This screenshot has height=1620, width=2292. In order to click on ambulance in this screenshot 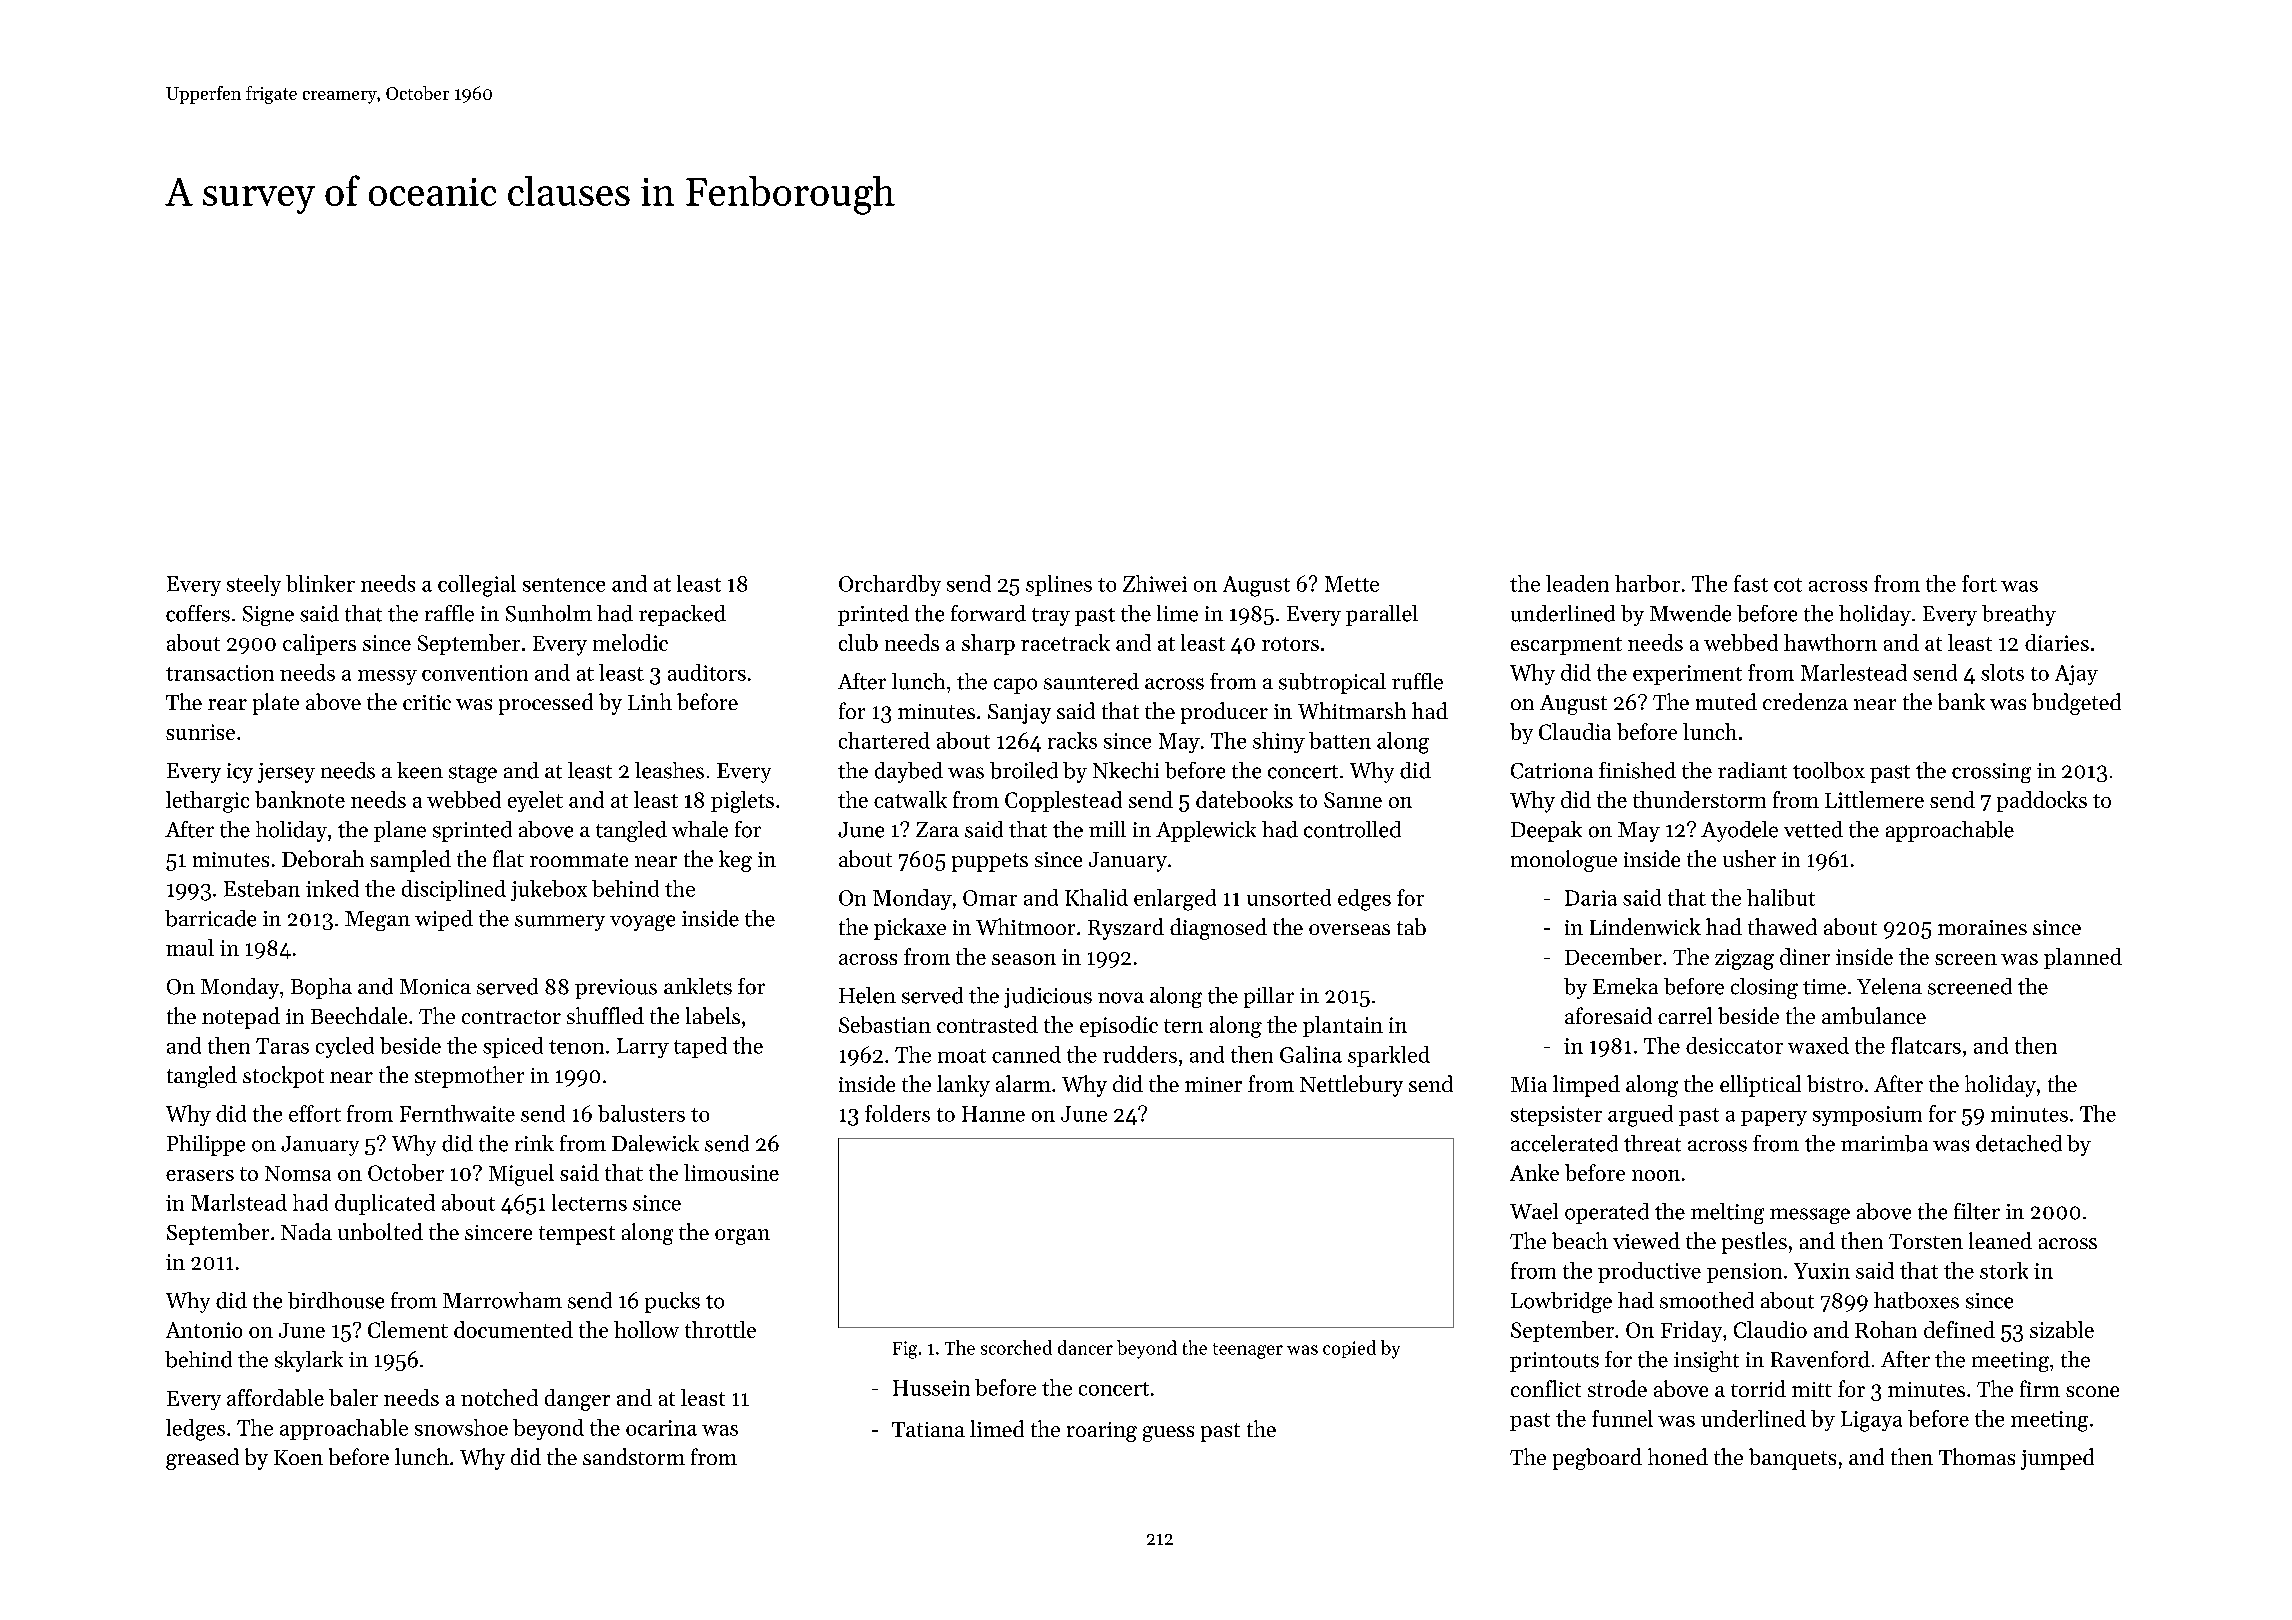, I will do `click(1874, 1015)`.
